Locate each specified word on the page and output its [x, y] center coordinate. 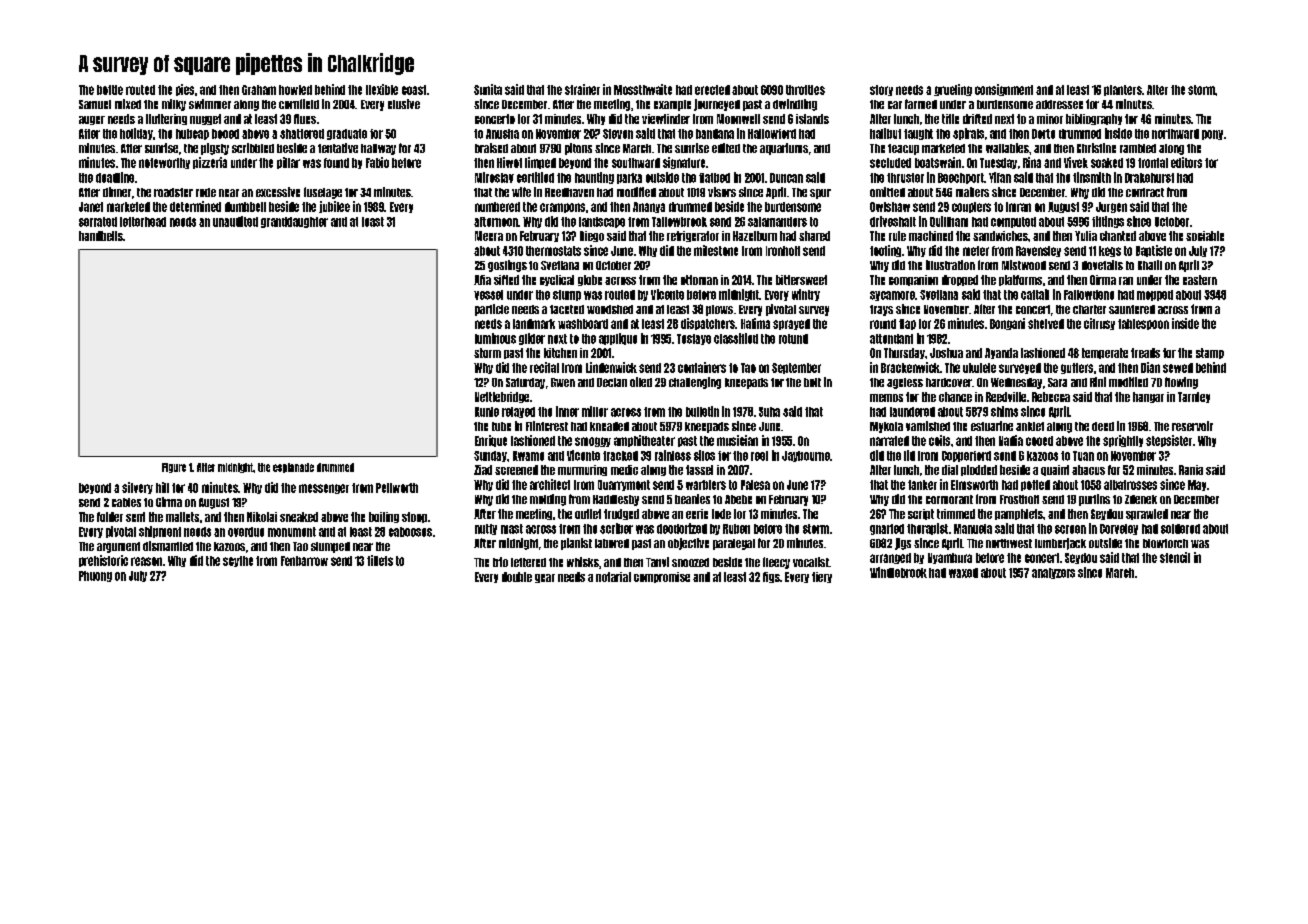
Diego [592, 236]
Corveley [1119, 529]
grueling [953, 90]
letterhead [143, 222]
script [921, 514]
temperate [1105, 353]
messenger [324, 489]
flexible [382, 89]
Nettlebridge [502, 397]
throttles [805, 90]
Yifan [1000, 177]
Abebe [738, 499]
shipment [160, 532]
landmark [534, 324]
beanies [692, 499]
